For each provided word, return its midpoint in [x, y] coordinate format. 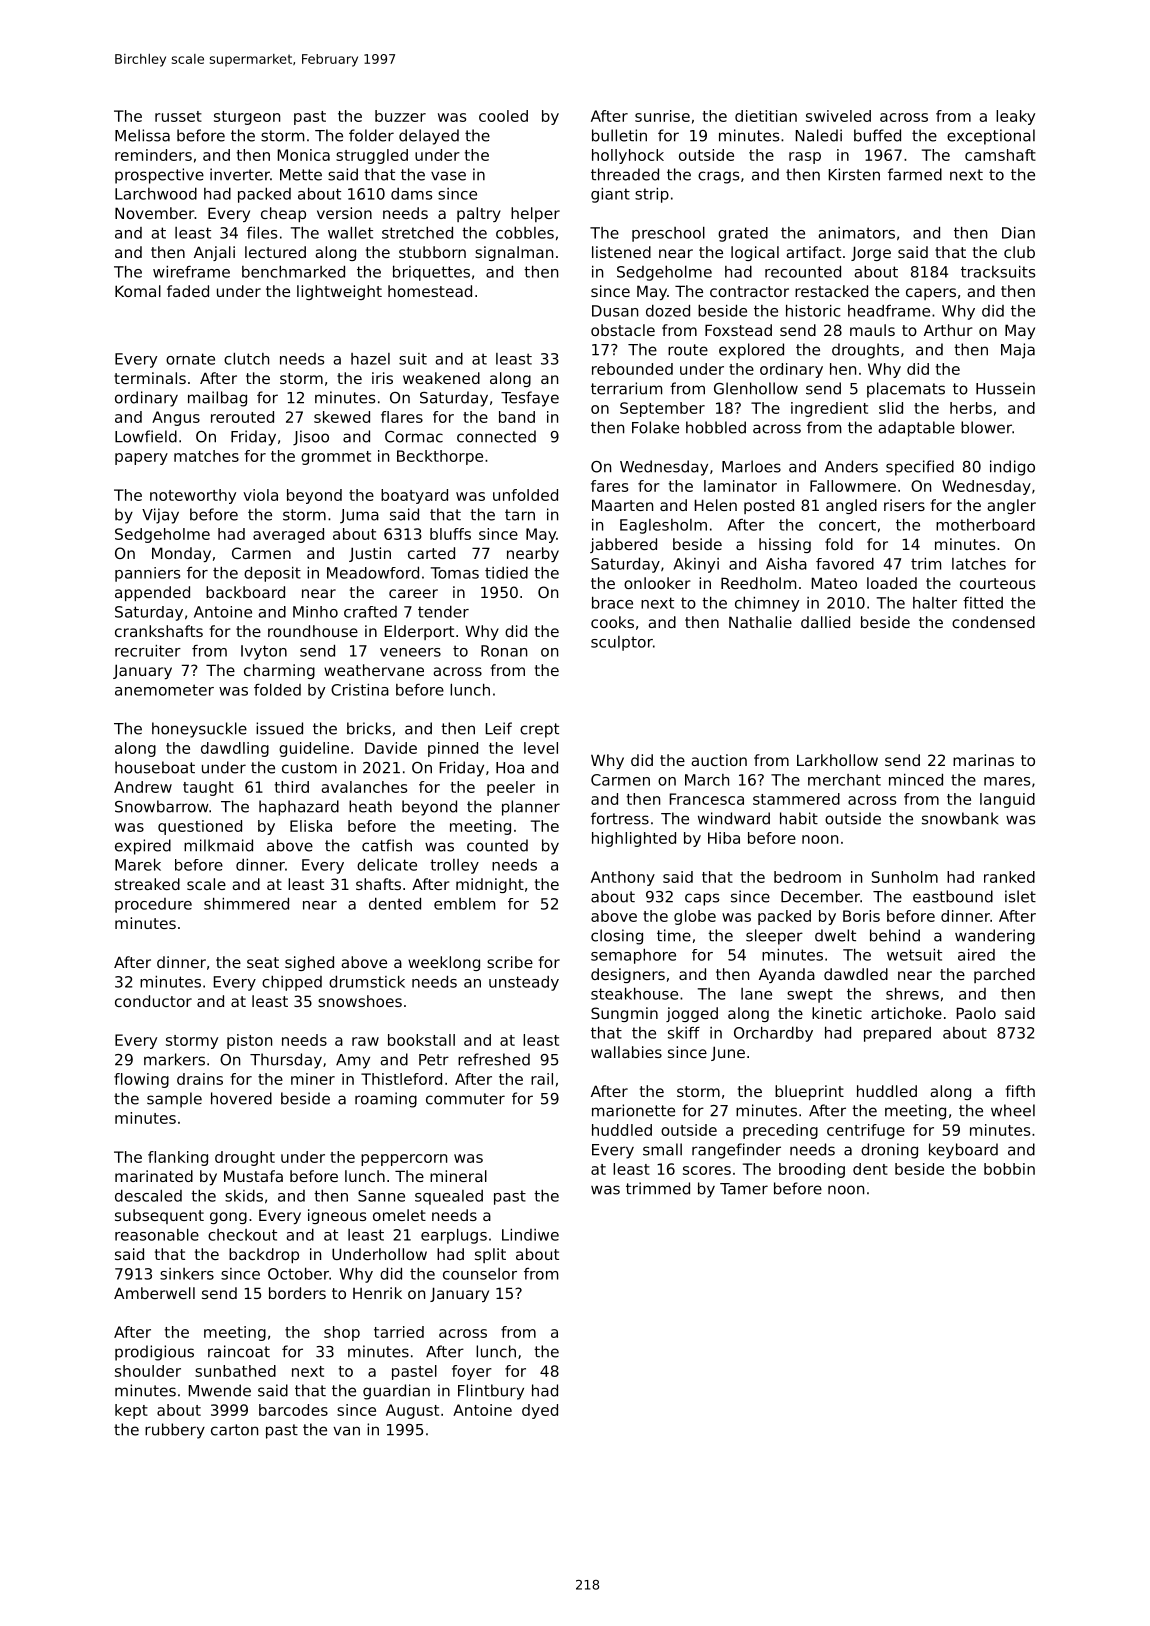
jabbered [623, 545]
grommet [336, 458]
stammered [796, 799]
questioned [200, 827]
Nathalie [760, 622]
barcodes [293, 1410]
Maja [1018, 351]
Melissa [142, 135]
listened [621, 252]
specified [920, 468]
